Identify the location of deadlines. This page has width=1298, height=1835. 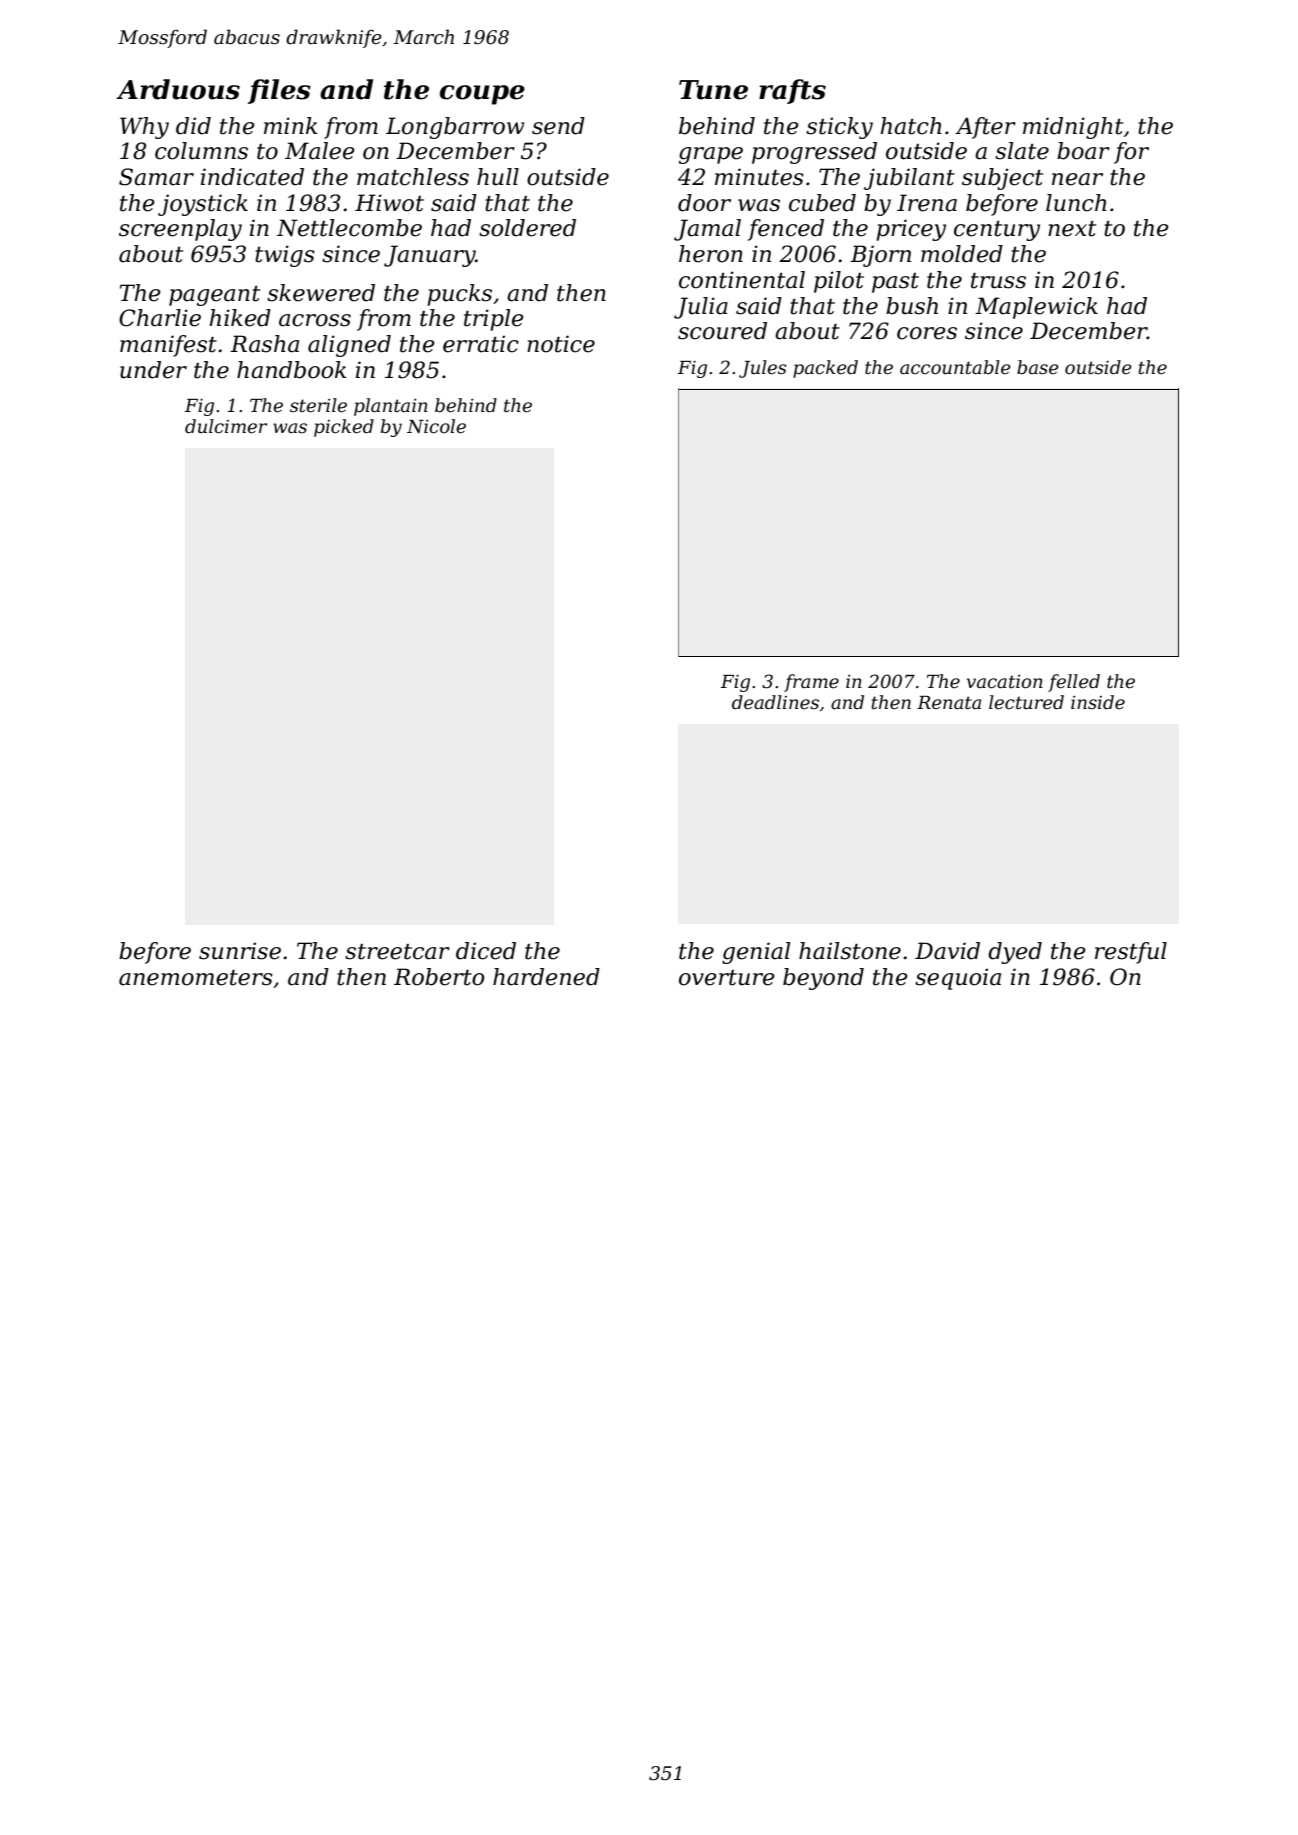
(775, 702).
